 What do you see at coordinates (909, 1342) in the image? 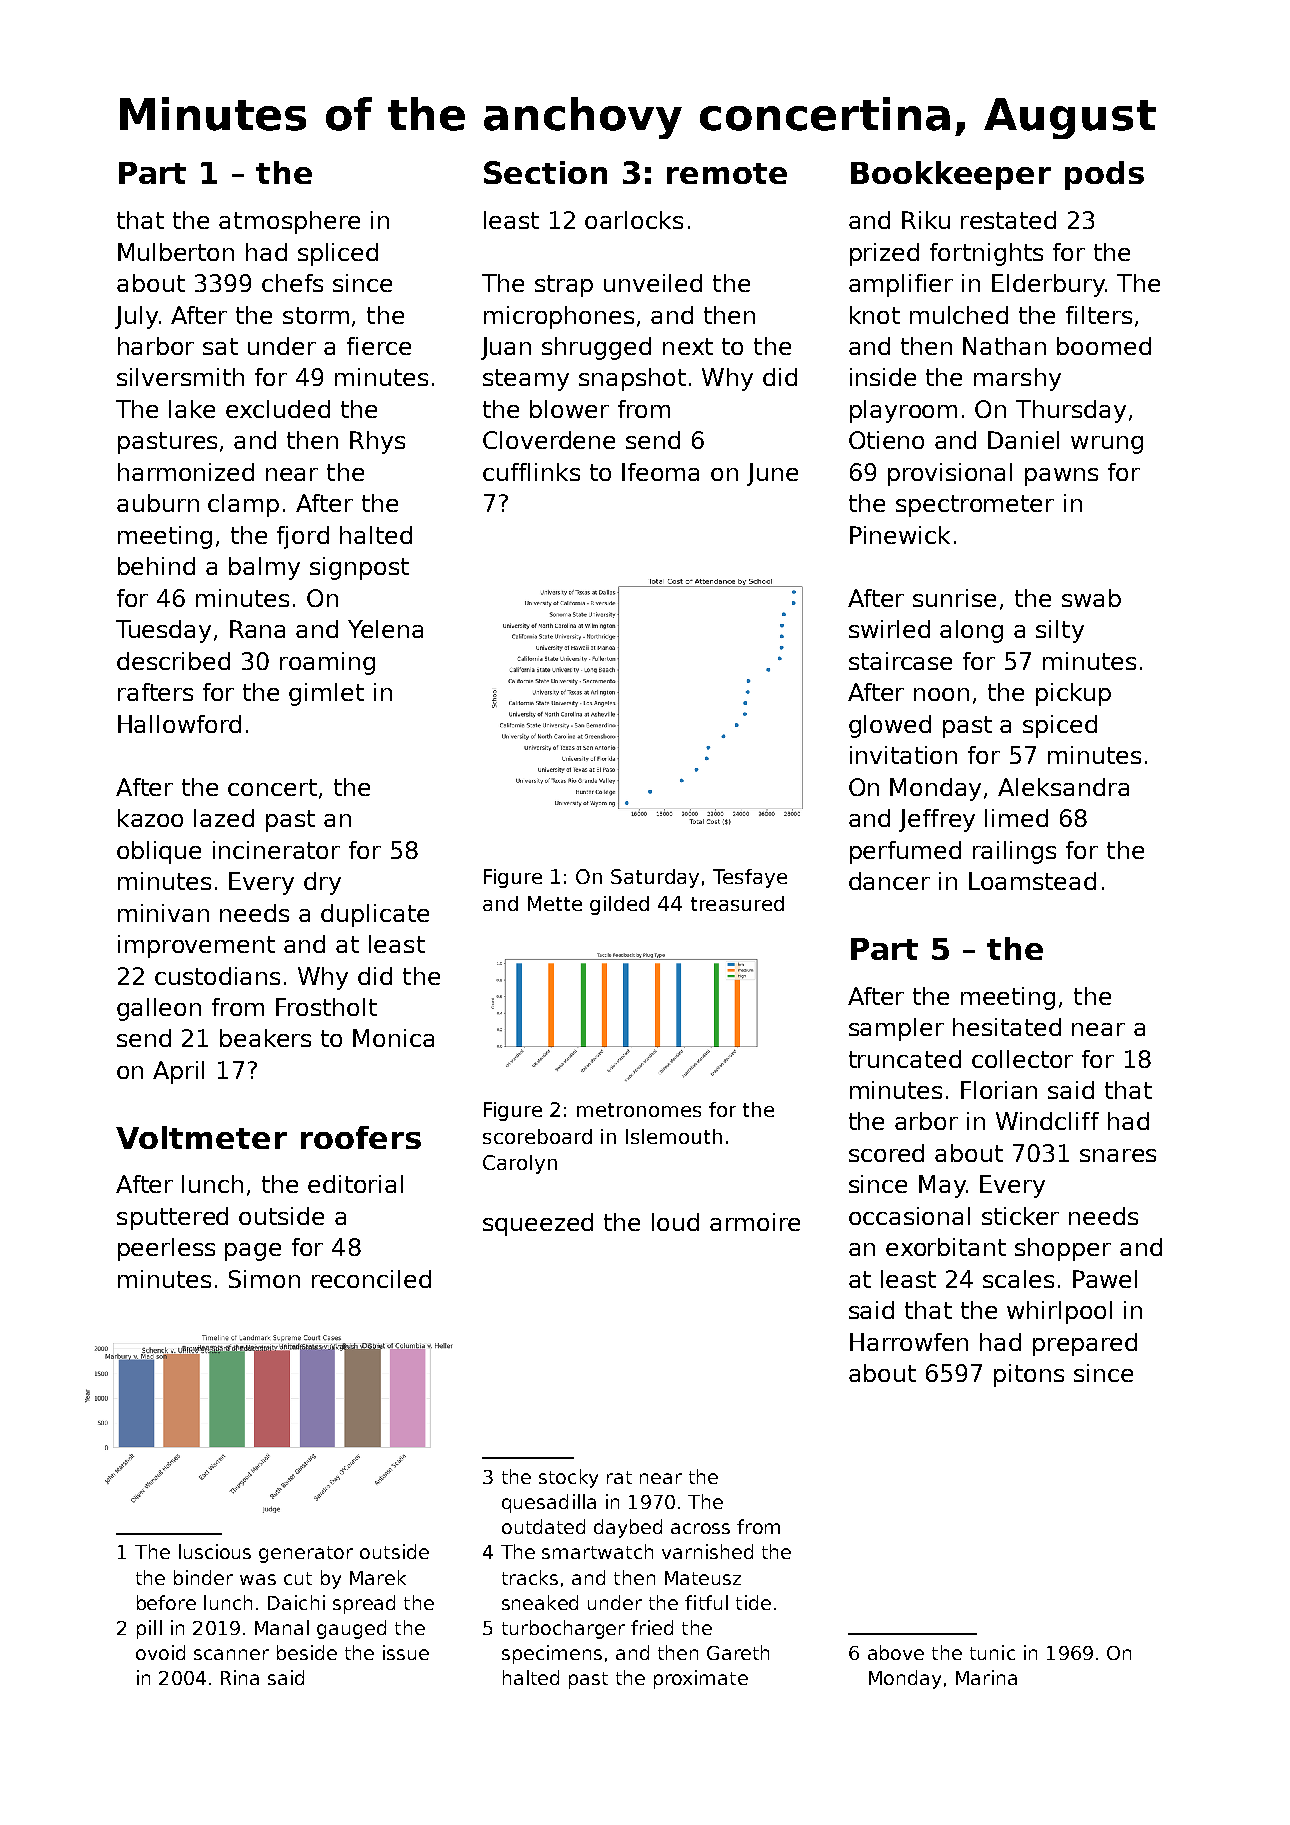
I see `Harrowfen` at bounding box center [909, 1342].
